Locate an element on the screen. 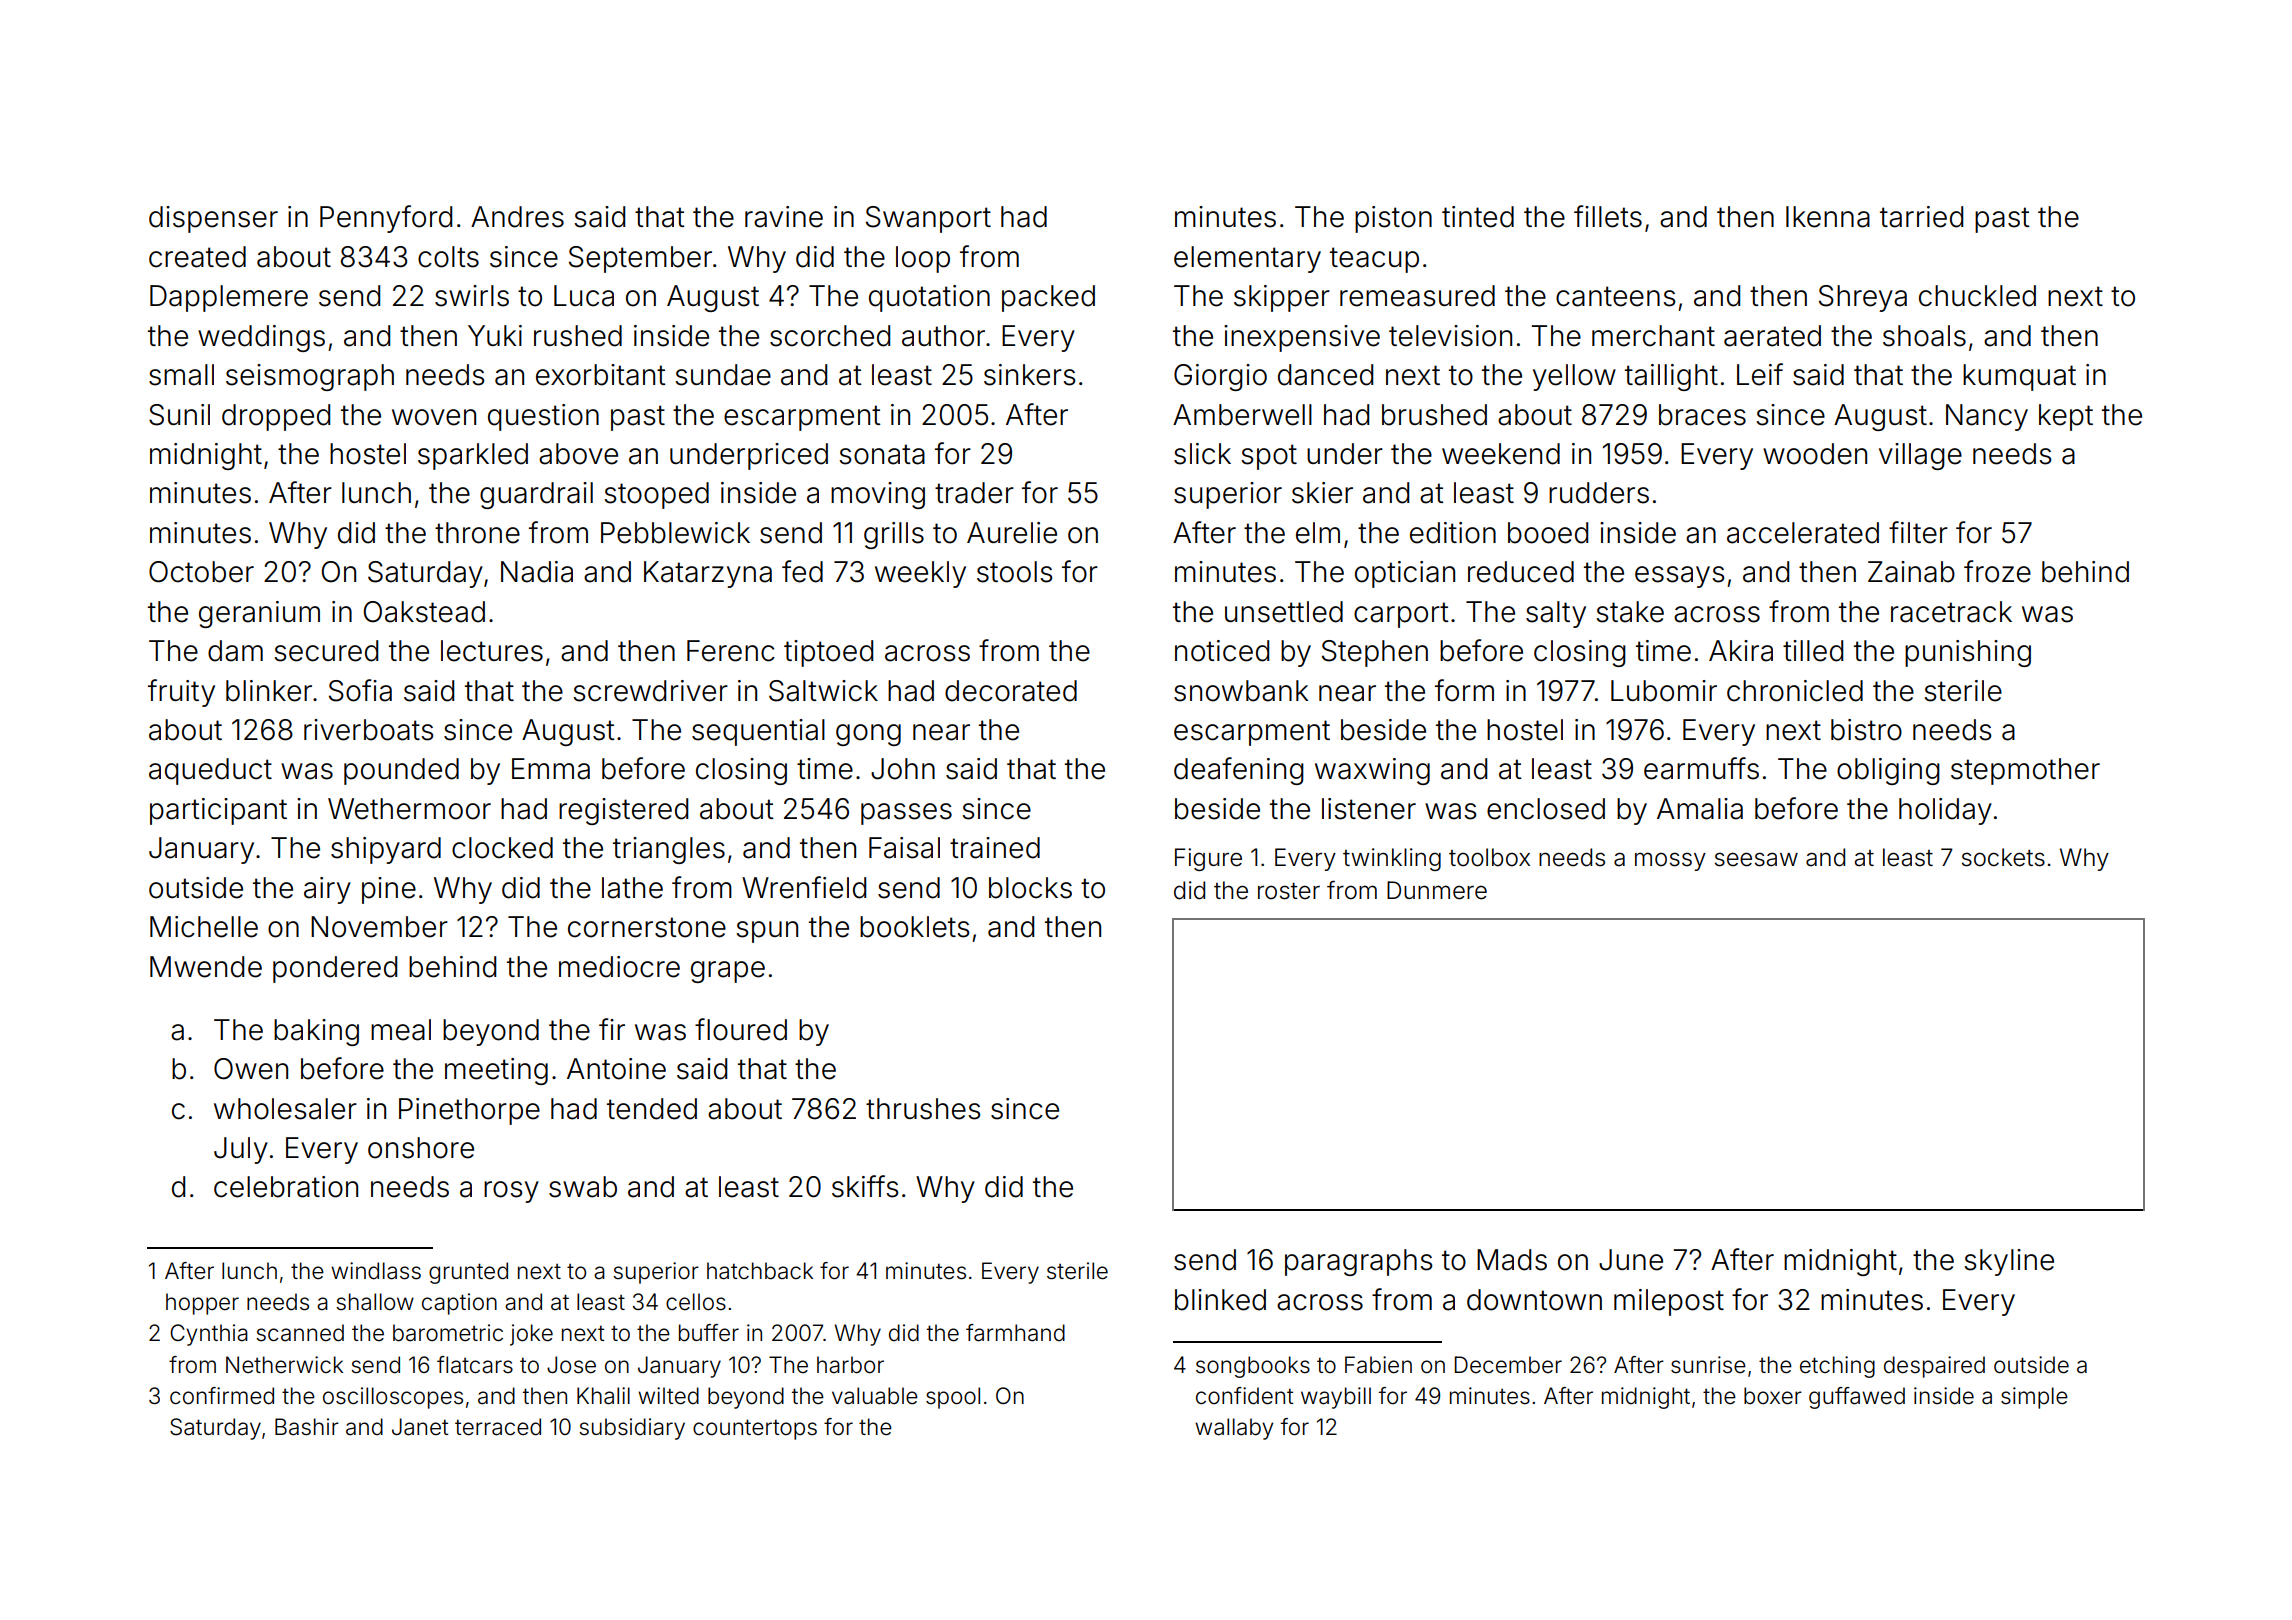 This screenshot has height=1620, width=2292. skyline is located at coordinates (2009, 1262).
